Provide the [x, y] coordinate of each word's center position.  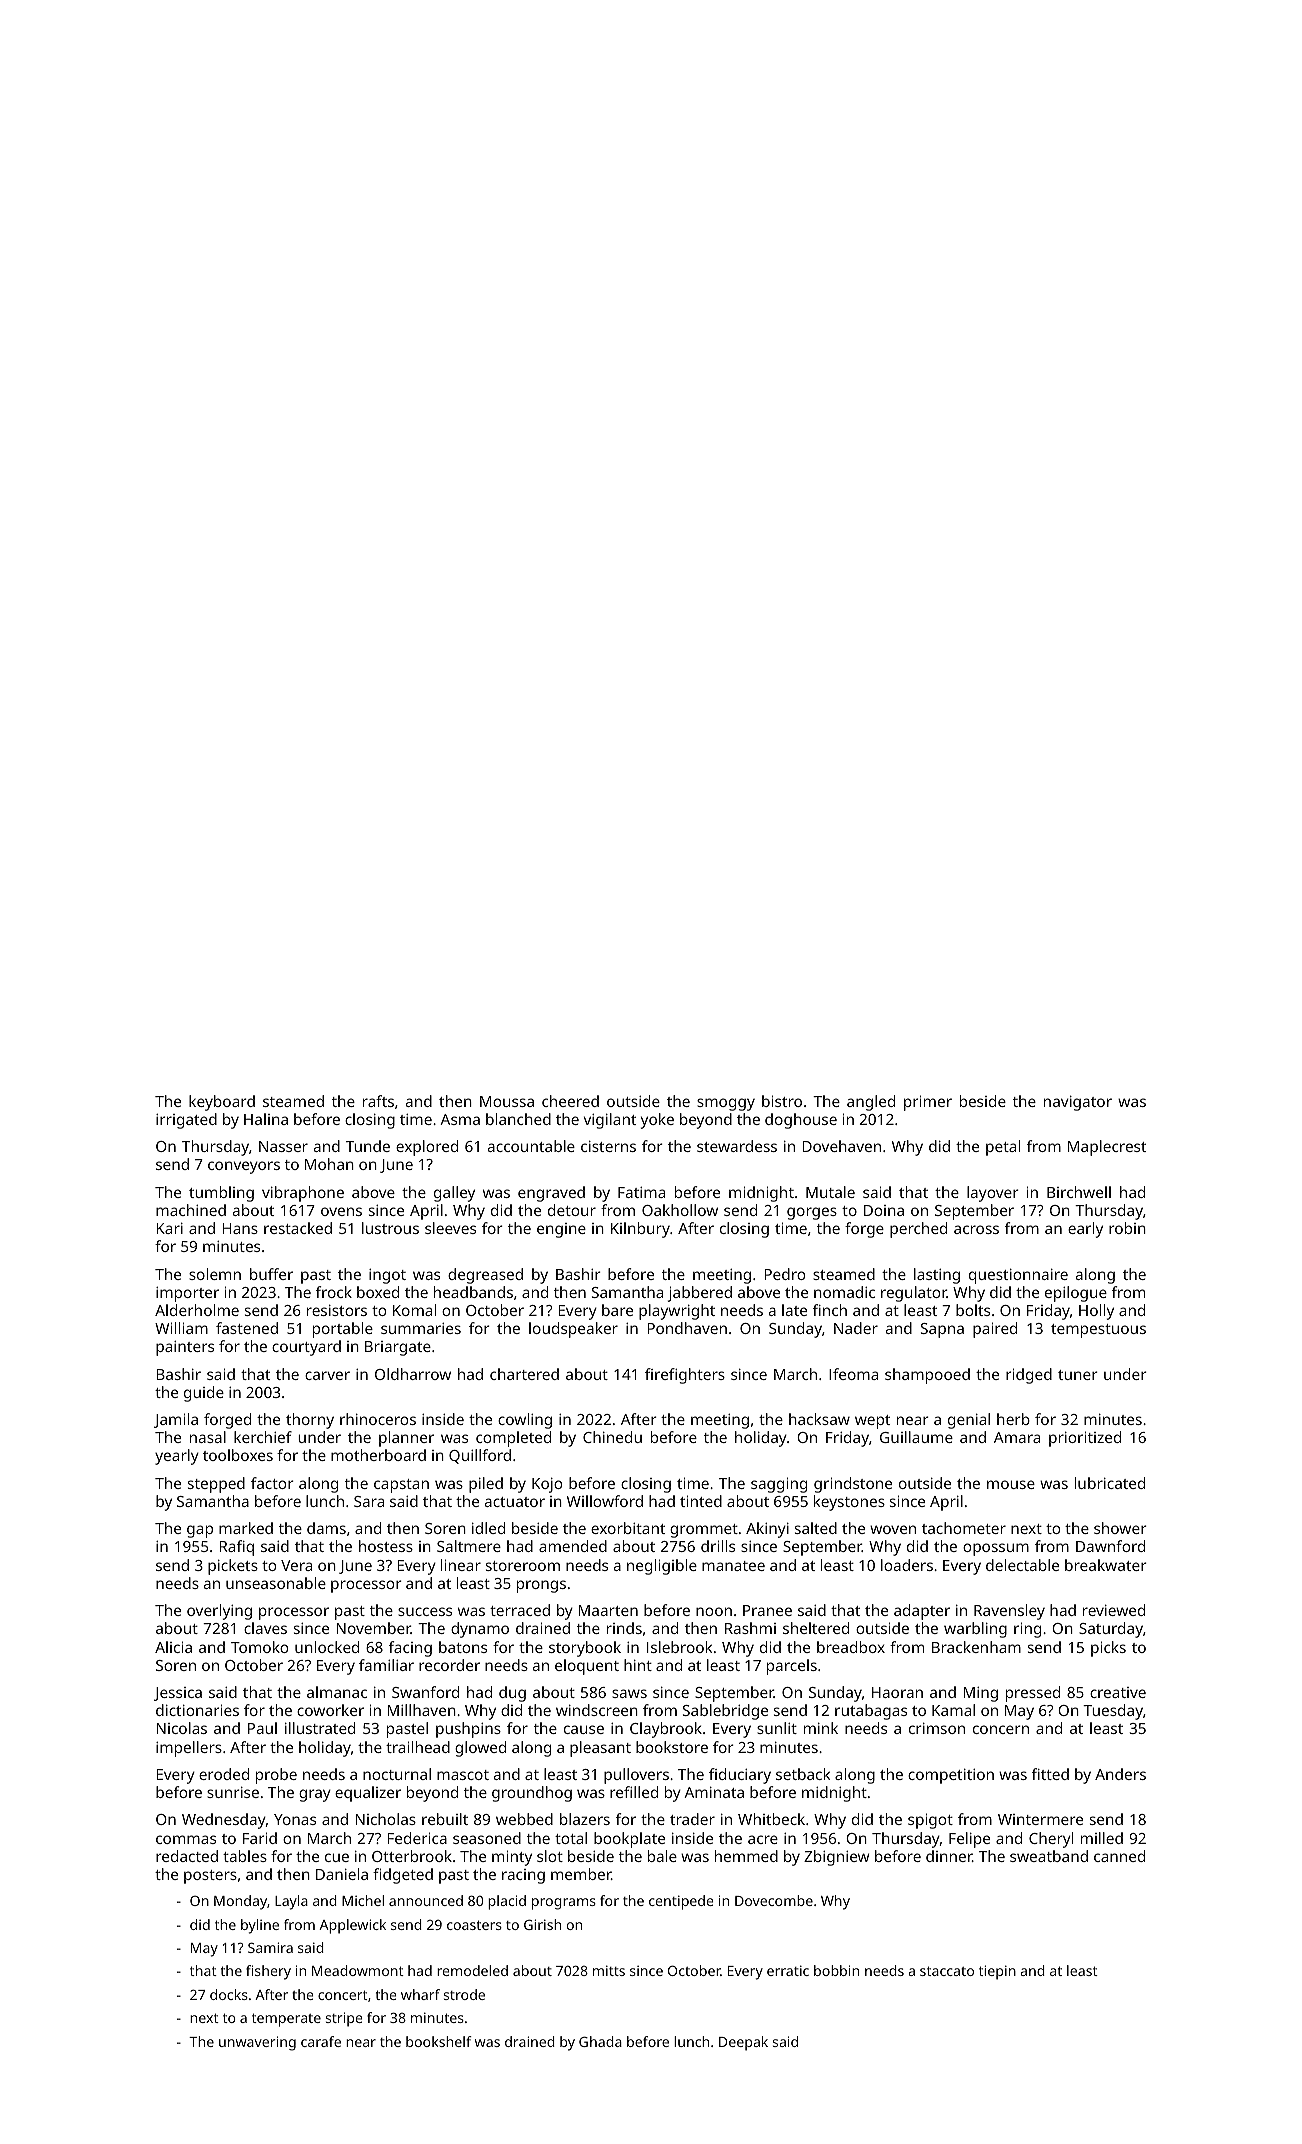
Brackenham [976, 1647]
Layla [291, 1902]
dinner [949, 1856]
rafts [378, 1101]
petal [1003, 1148]
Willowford [605, 1501]
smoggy [726, 1104]
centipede [681, 1902]
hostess [386, 1546]
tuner [1078, 1375]
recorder [449, 1665]
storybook [585, 1649]
